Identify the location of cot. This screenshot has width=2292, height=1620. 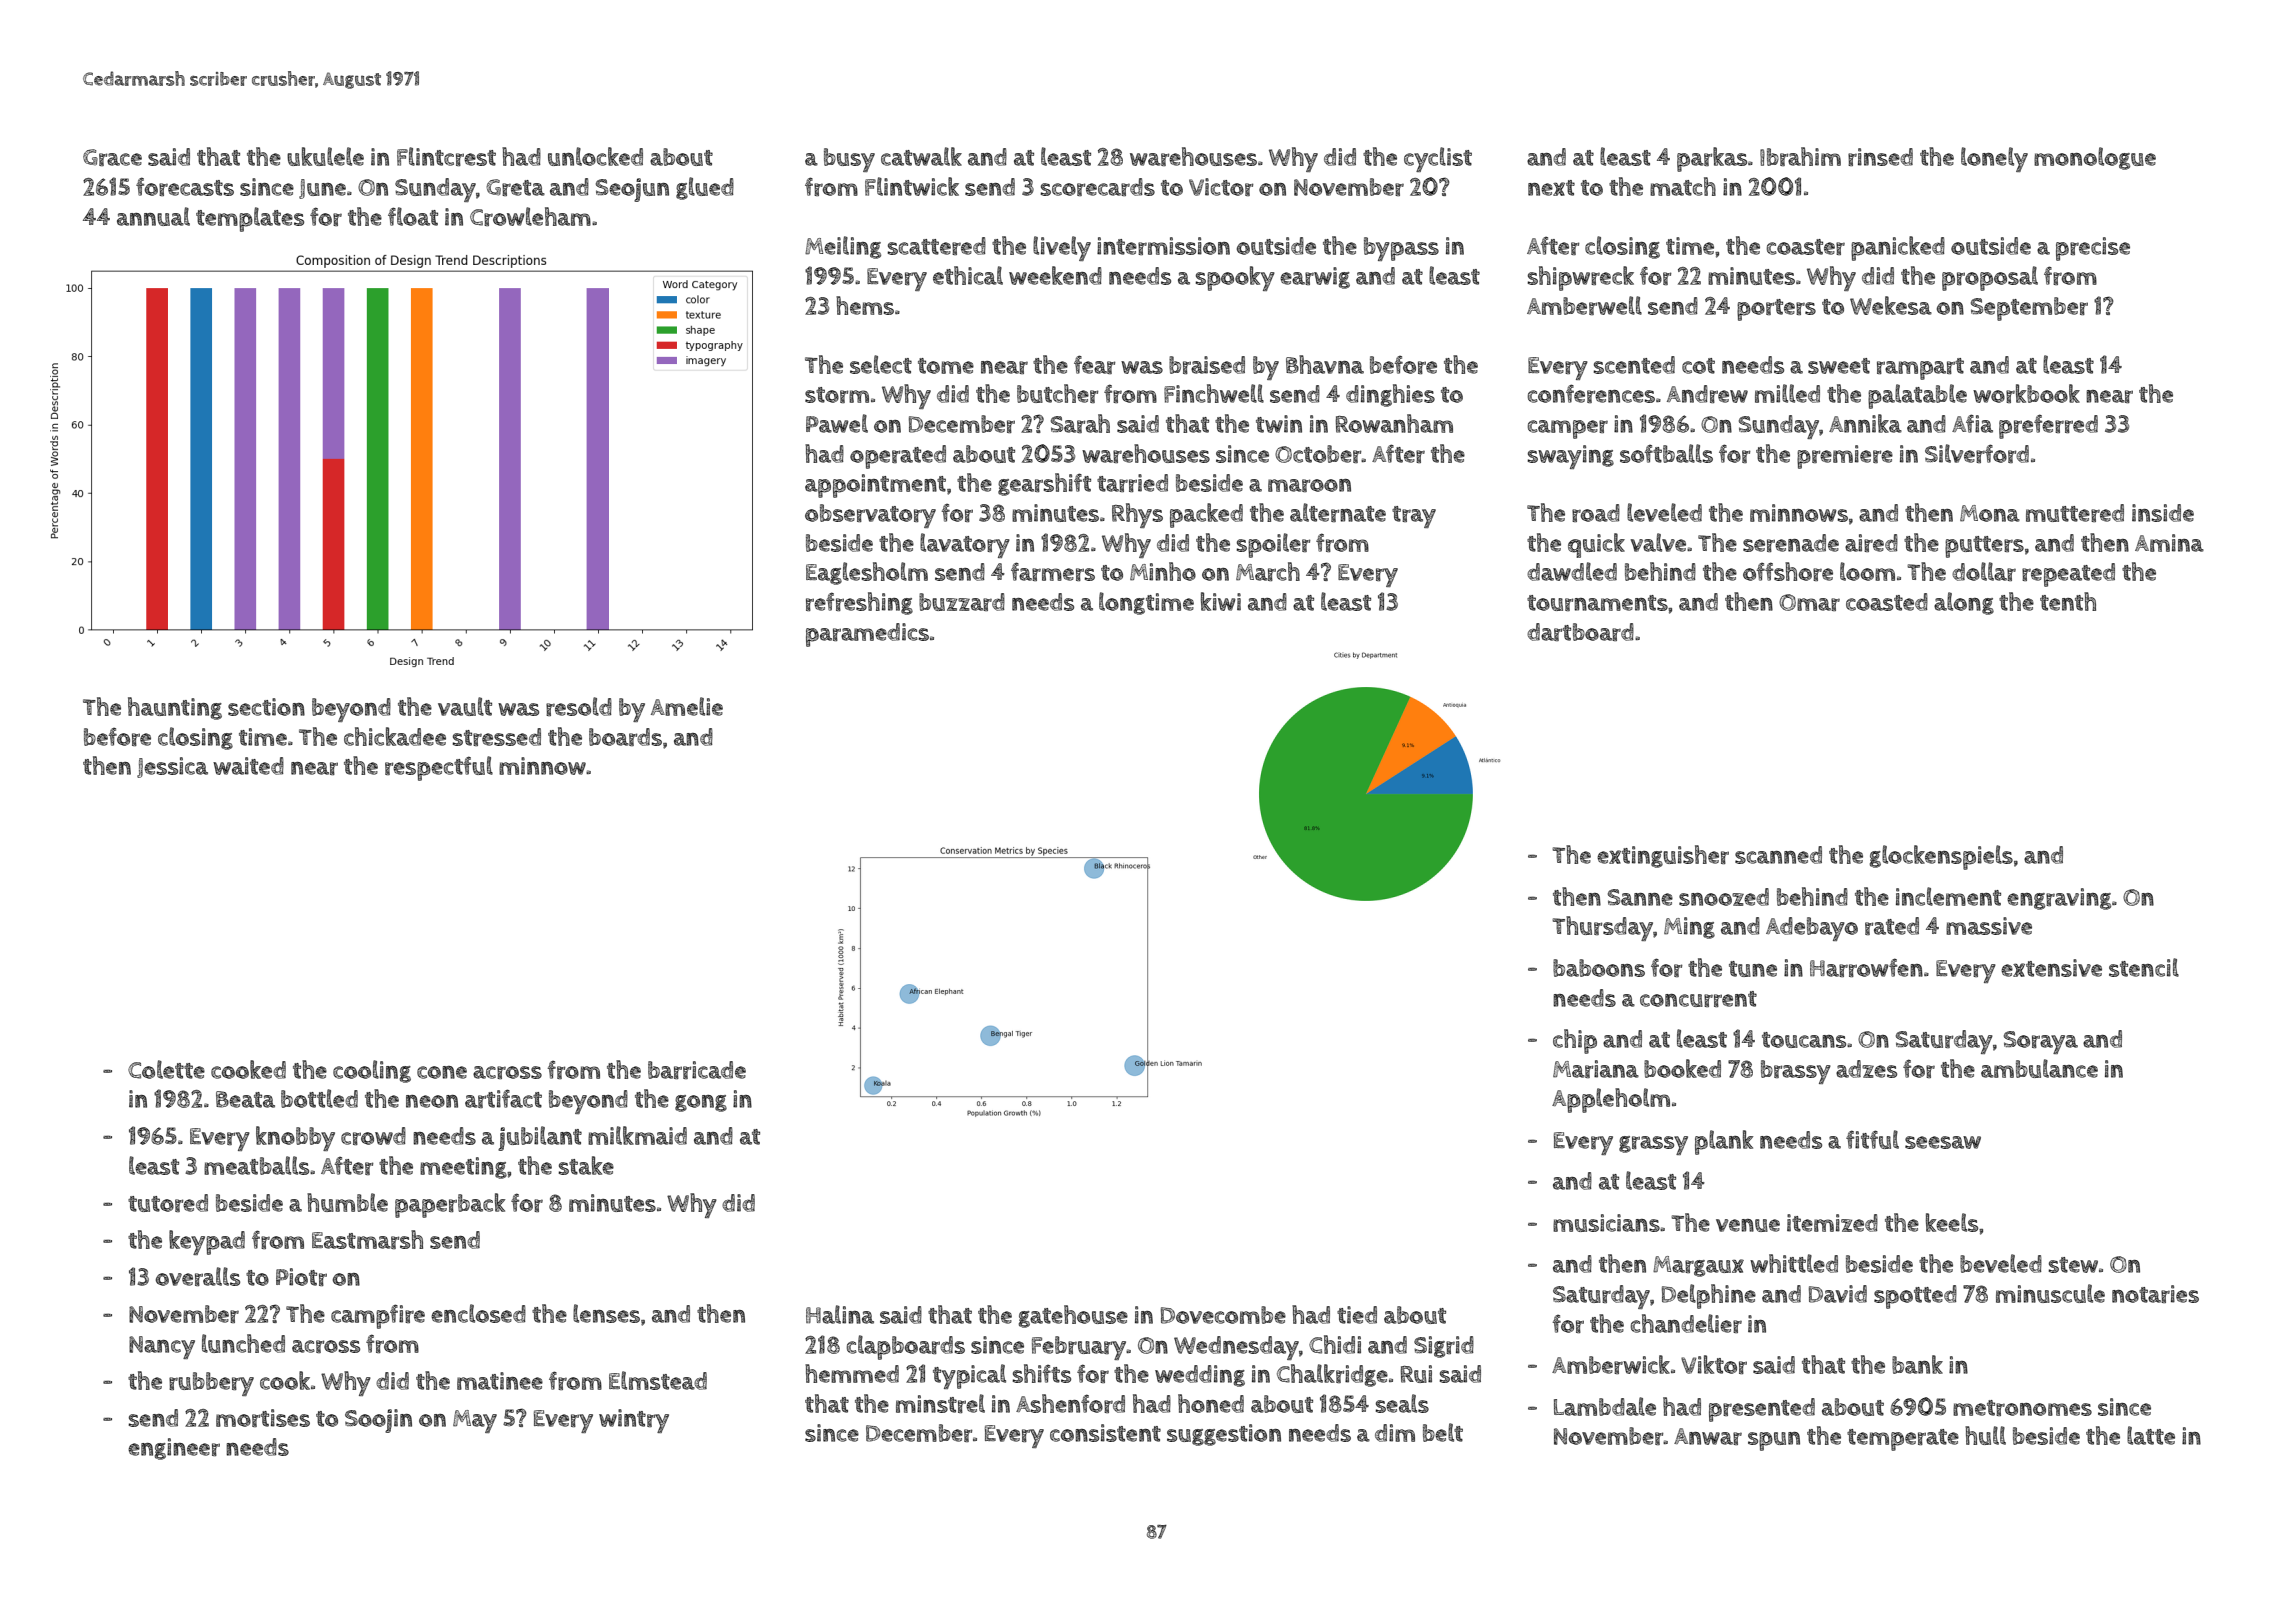
(1698, 366).
